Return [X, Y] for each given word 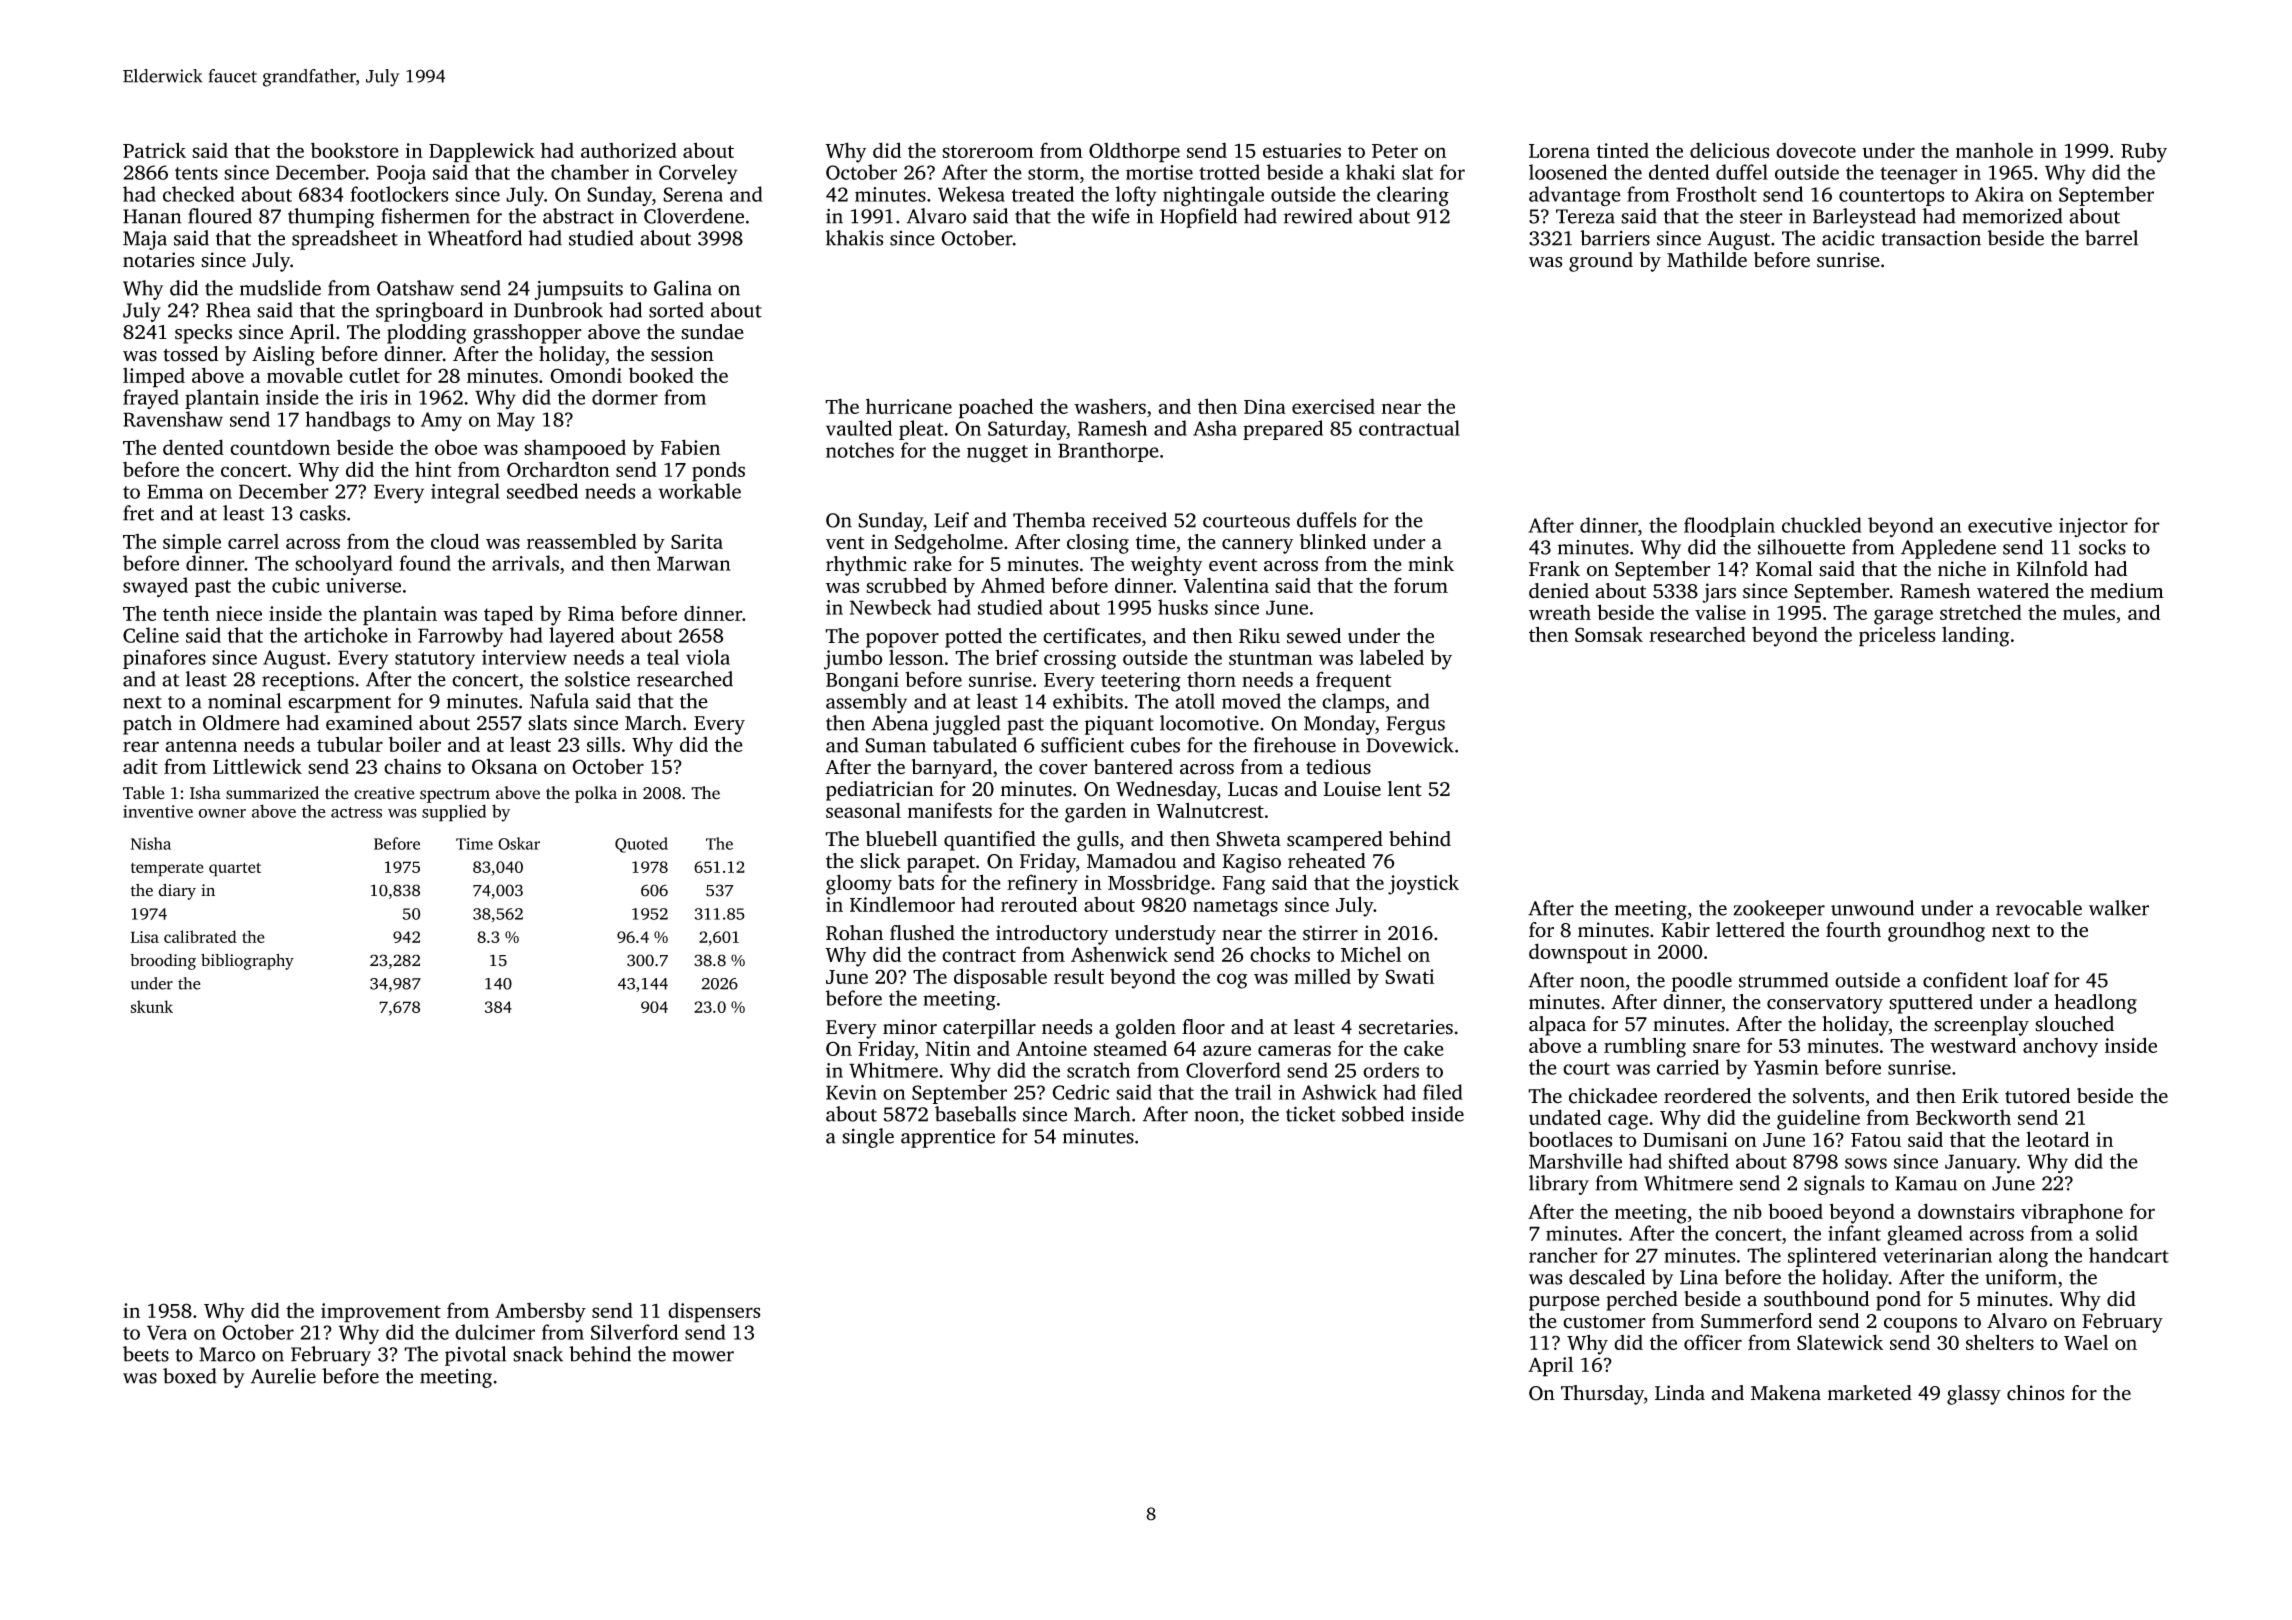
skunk [151, 1006]
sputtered [1931, 1004]
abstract [578, 216]
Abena [900, 723]
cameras [1294, 1050]
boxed [190, 1376]
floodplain [1729, 527]
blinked [1333, 542]
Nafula [559, 701]
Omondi [586, 375]
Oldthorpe [1134, 152]
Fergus [1415, 725]
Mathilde [1707, 260]
